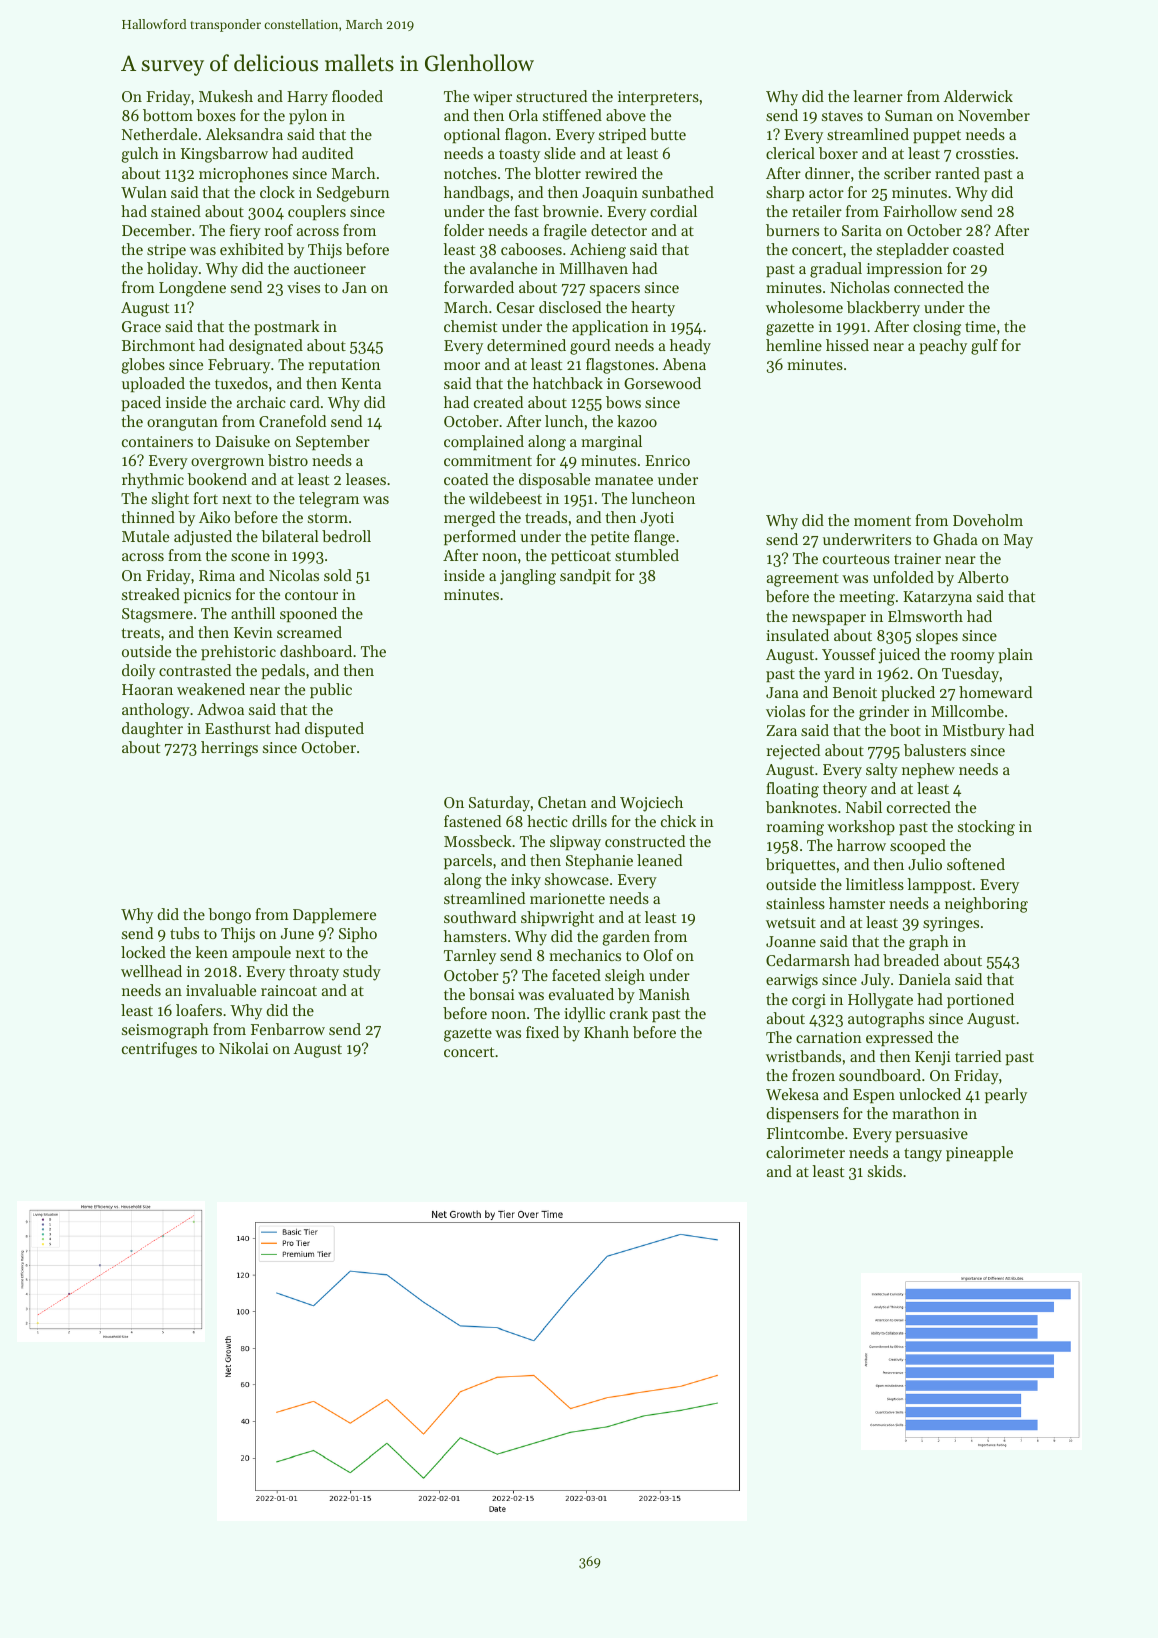 This screenshot has height=1638, width=1158. I want to click on learner, so click(878, 96).
